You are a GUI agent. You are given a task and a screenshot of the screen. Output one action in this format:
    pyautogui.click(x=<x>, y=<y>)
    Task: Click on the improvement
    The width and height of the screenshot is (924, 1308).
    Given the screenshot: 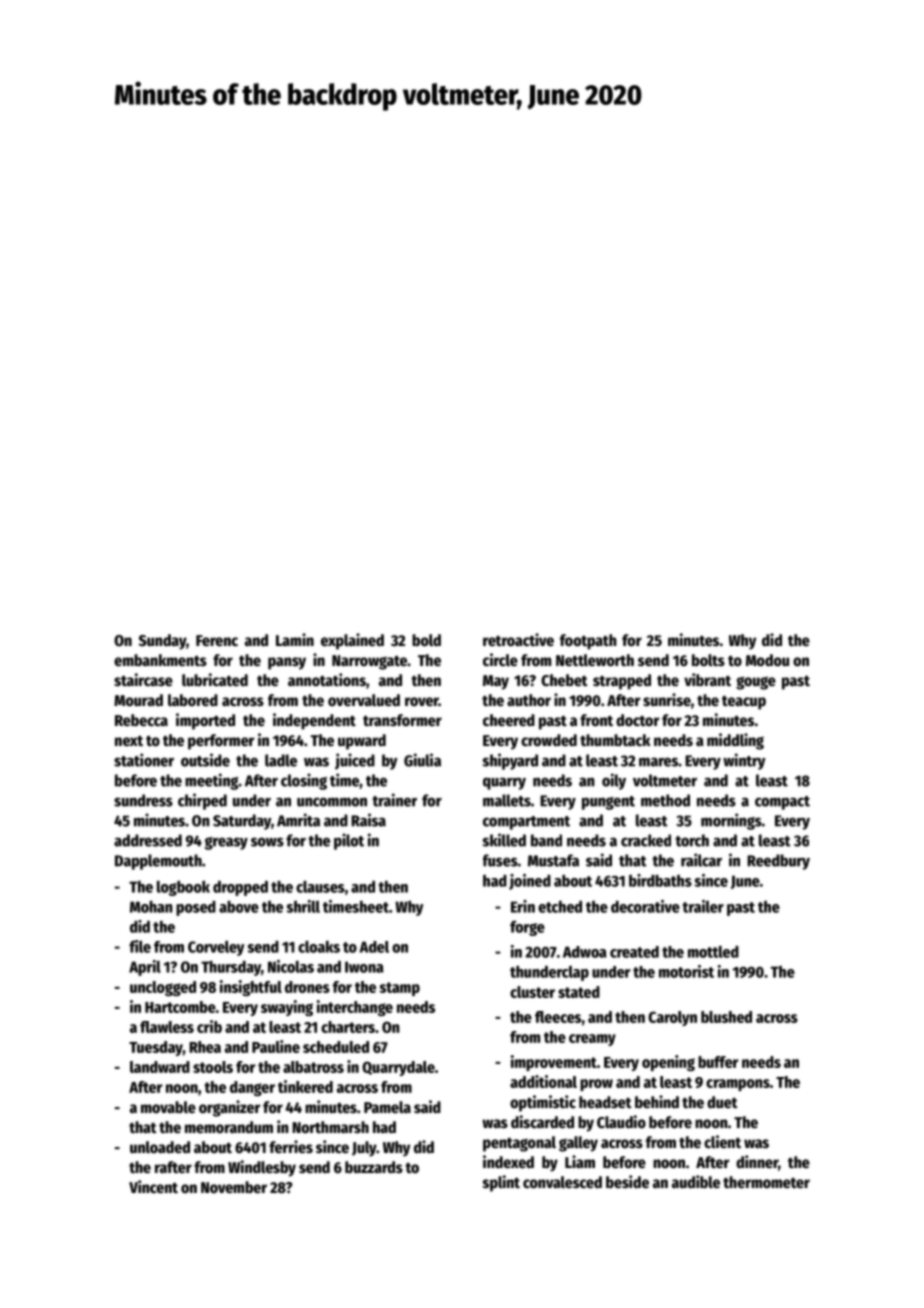 What is the action you would take?
    pyautogui.click(x=554, y=1063)
